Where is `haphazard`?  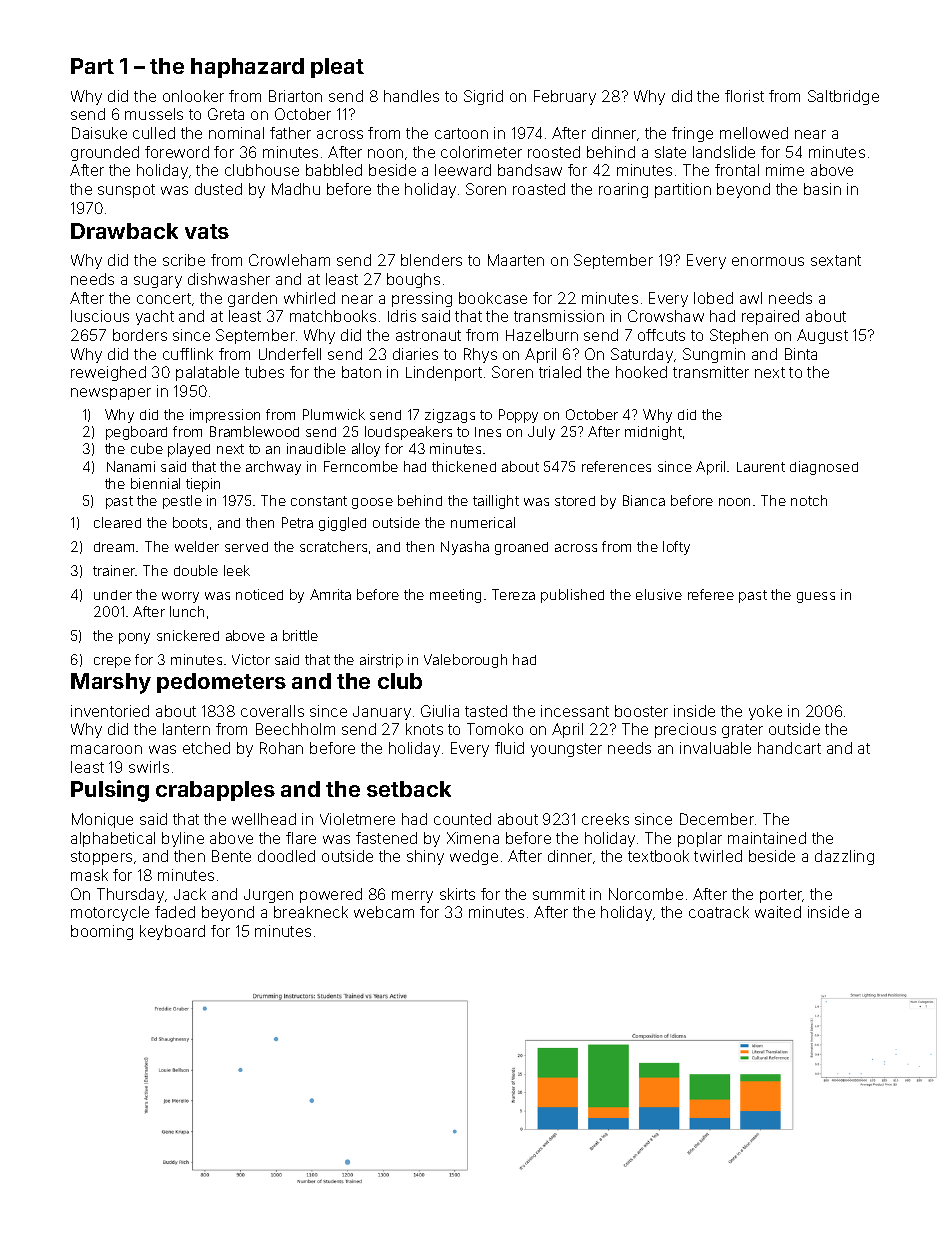 haphazard is located at coordinates (247, 68).
